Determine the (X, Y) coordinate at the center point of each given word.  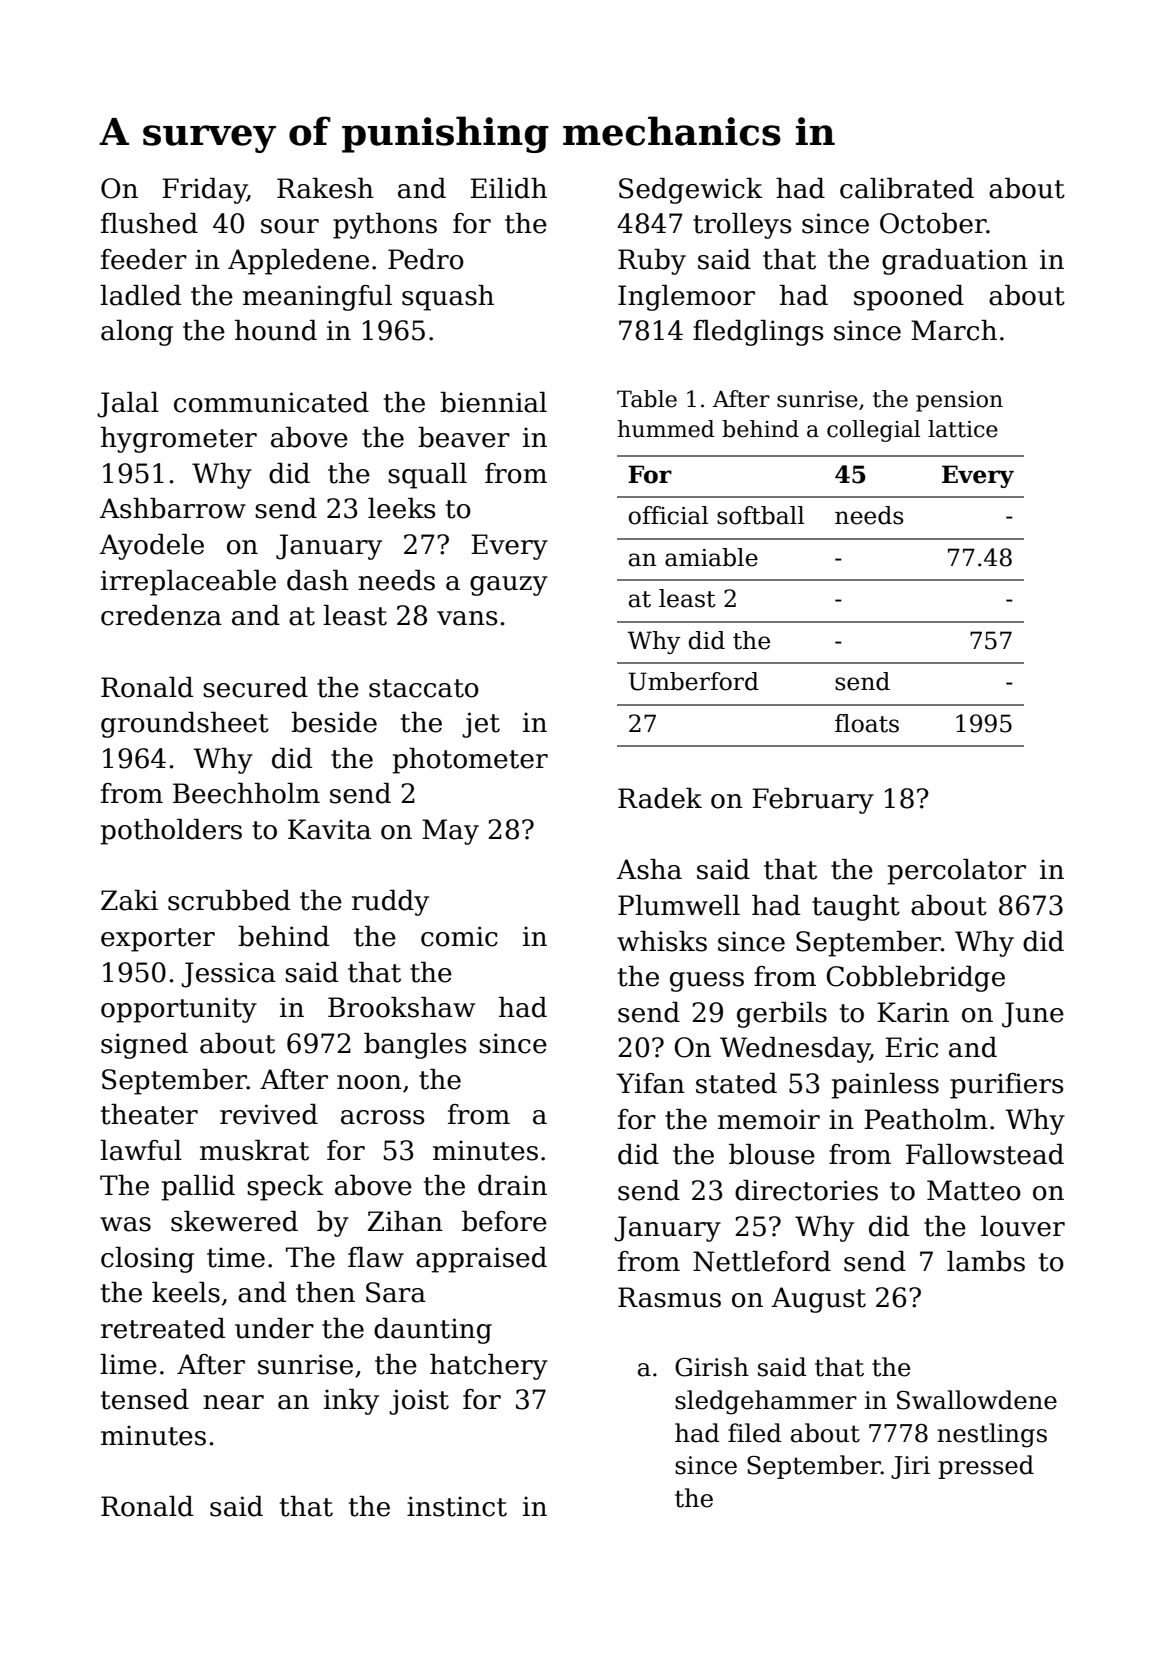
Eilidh (508, 188)
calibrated (907, 188)
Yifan (650, 1083)
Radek (660, 798)
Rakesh (325, 188)
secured (255, 687)
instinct (457, 1506)
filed (755, 1433)
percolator (956, 872)
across (383, 1117)
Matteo (974, 1190)
